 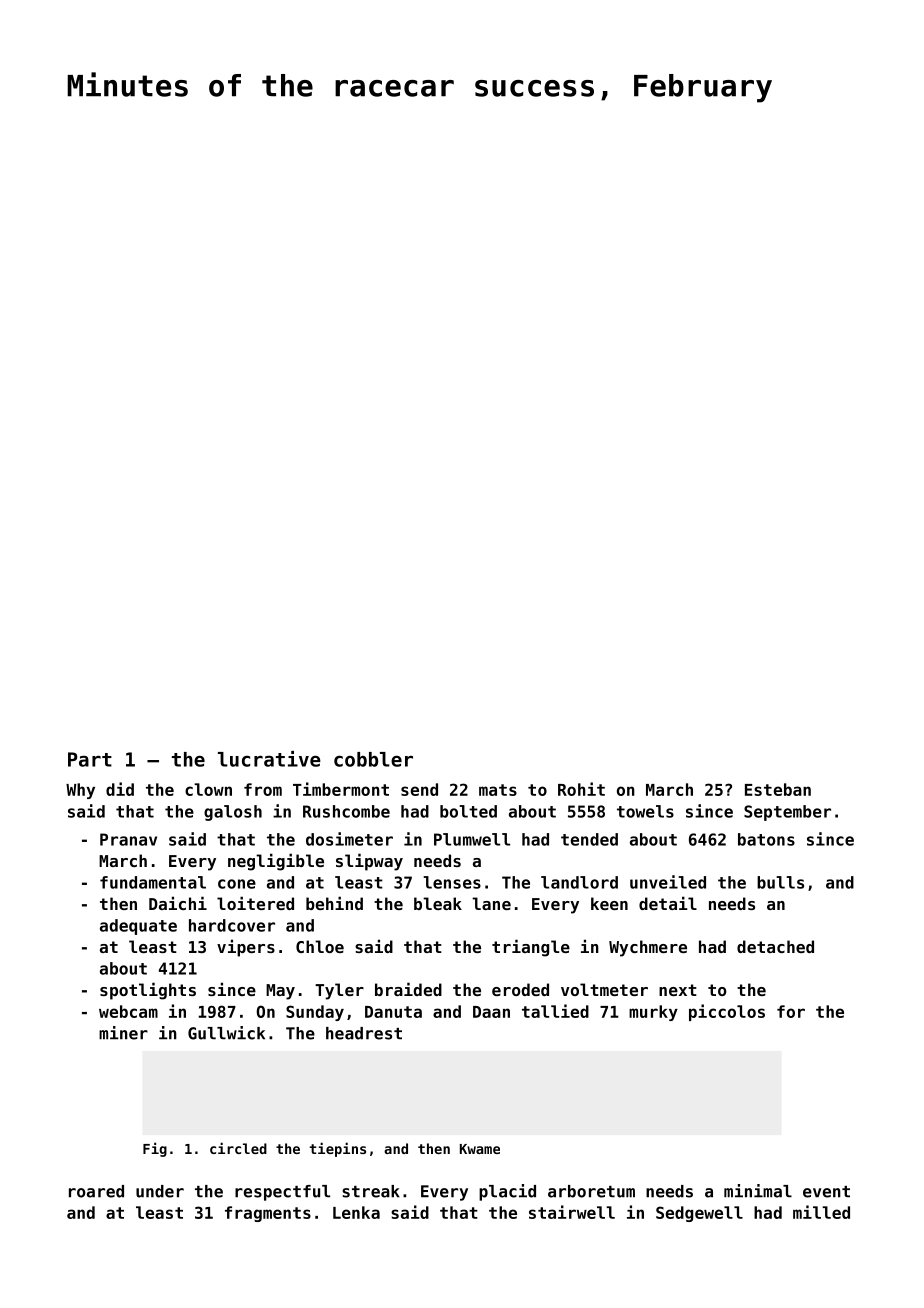 What do you see at coordinates (826, 1192) in the screenshot?
I see `event` at bounding box center [826, 1192].
